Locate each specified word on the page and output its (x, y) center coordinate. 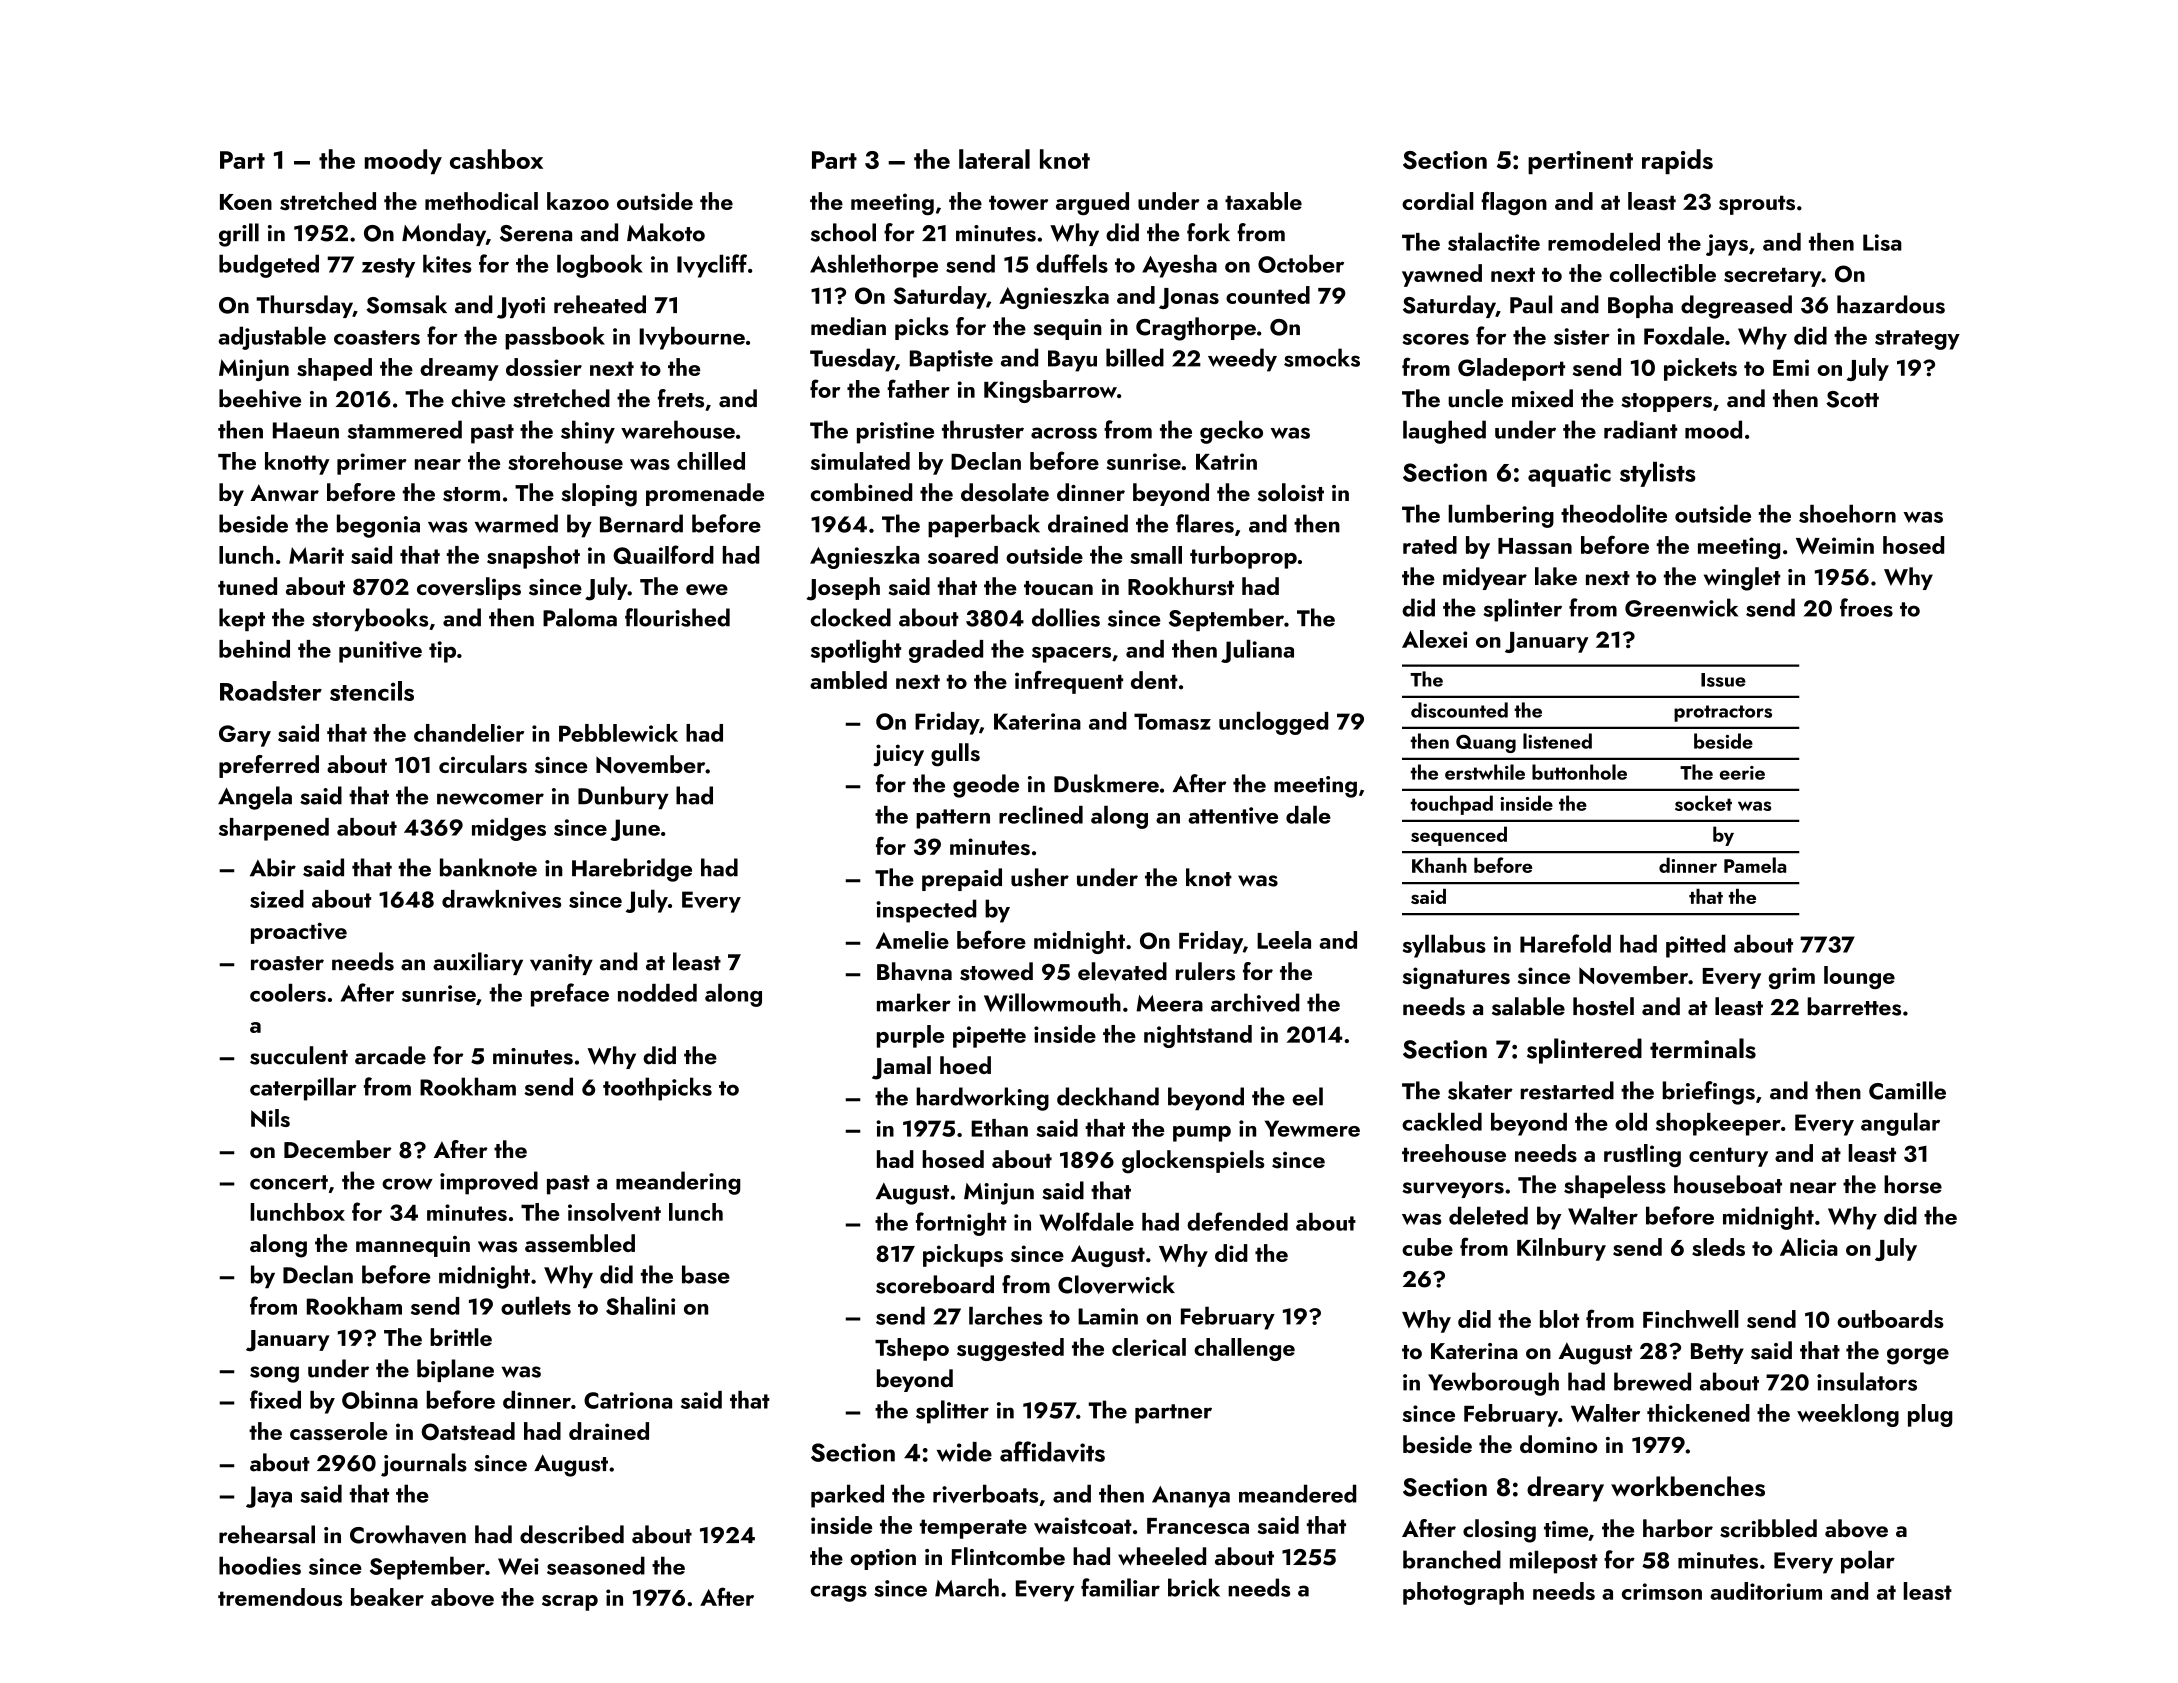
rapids (1677, 161)
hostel (1603, 1006)
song (274, 1374)
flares (1205, 523)
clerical (1149, 1347)
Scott (1852, 399)
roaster (287, 963)
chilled (711, 461)
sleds (1718, 1247)
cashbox (496, 159)
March (967, 1587)
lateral (994, 159)
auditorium (1766, 1591)
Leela (1284, 940)
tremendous (280, 1597)
